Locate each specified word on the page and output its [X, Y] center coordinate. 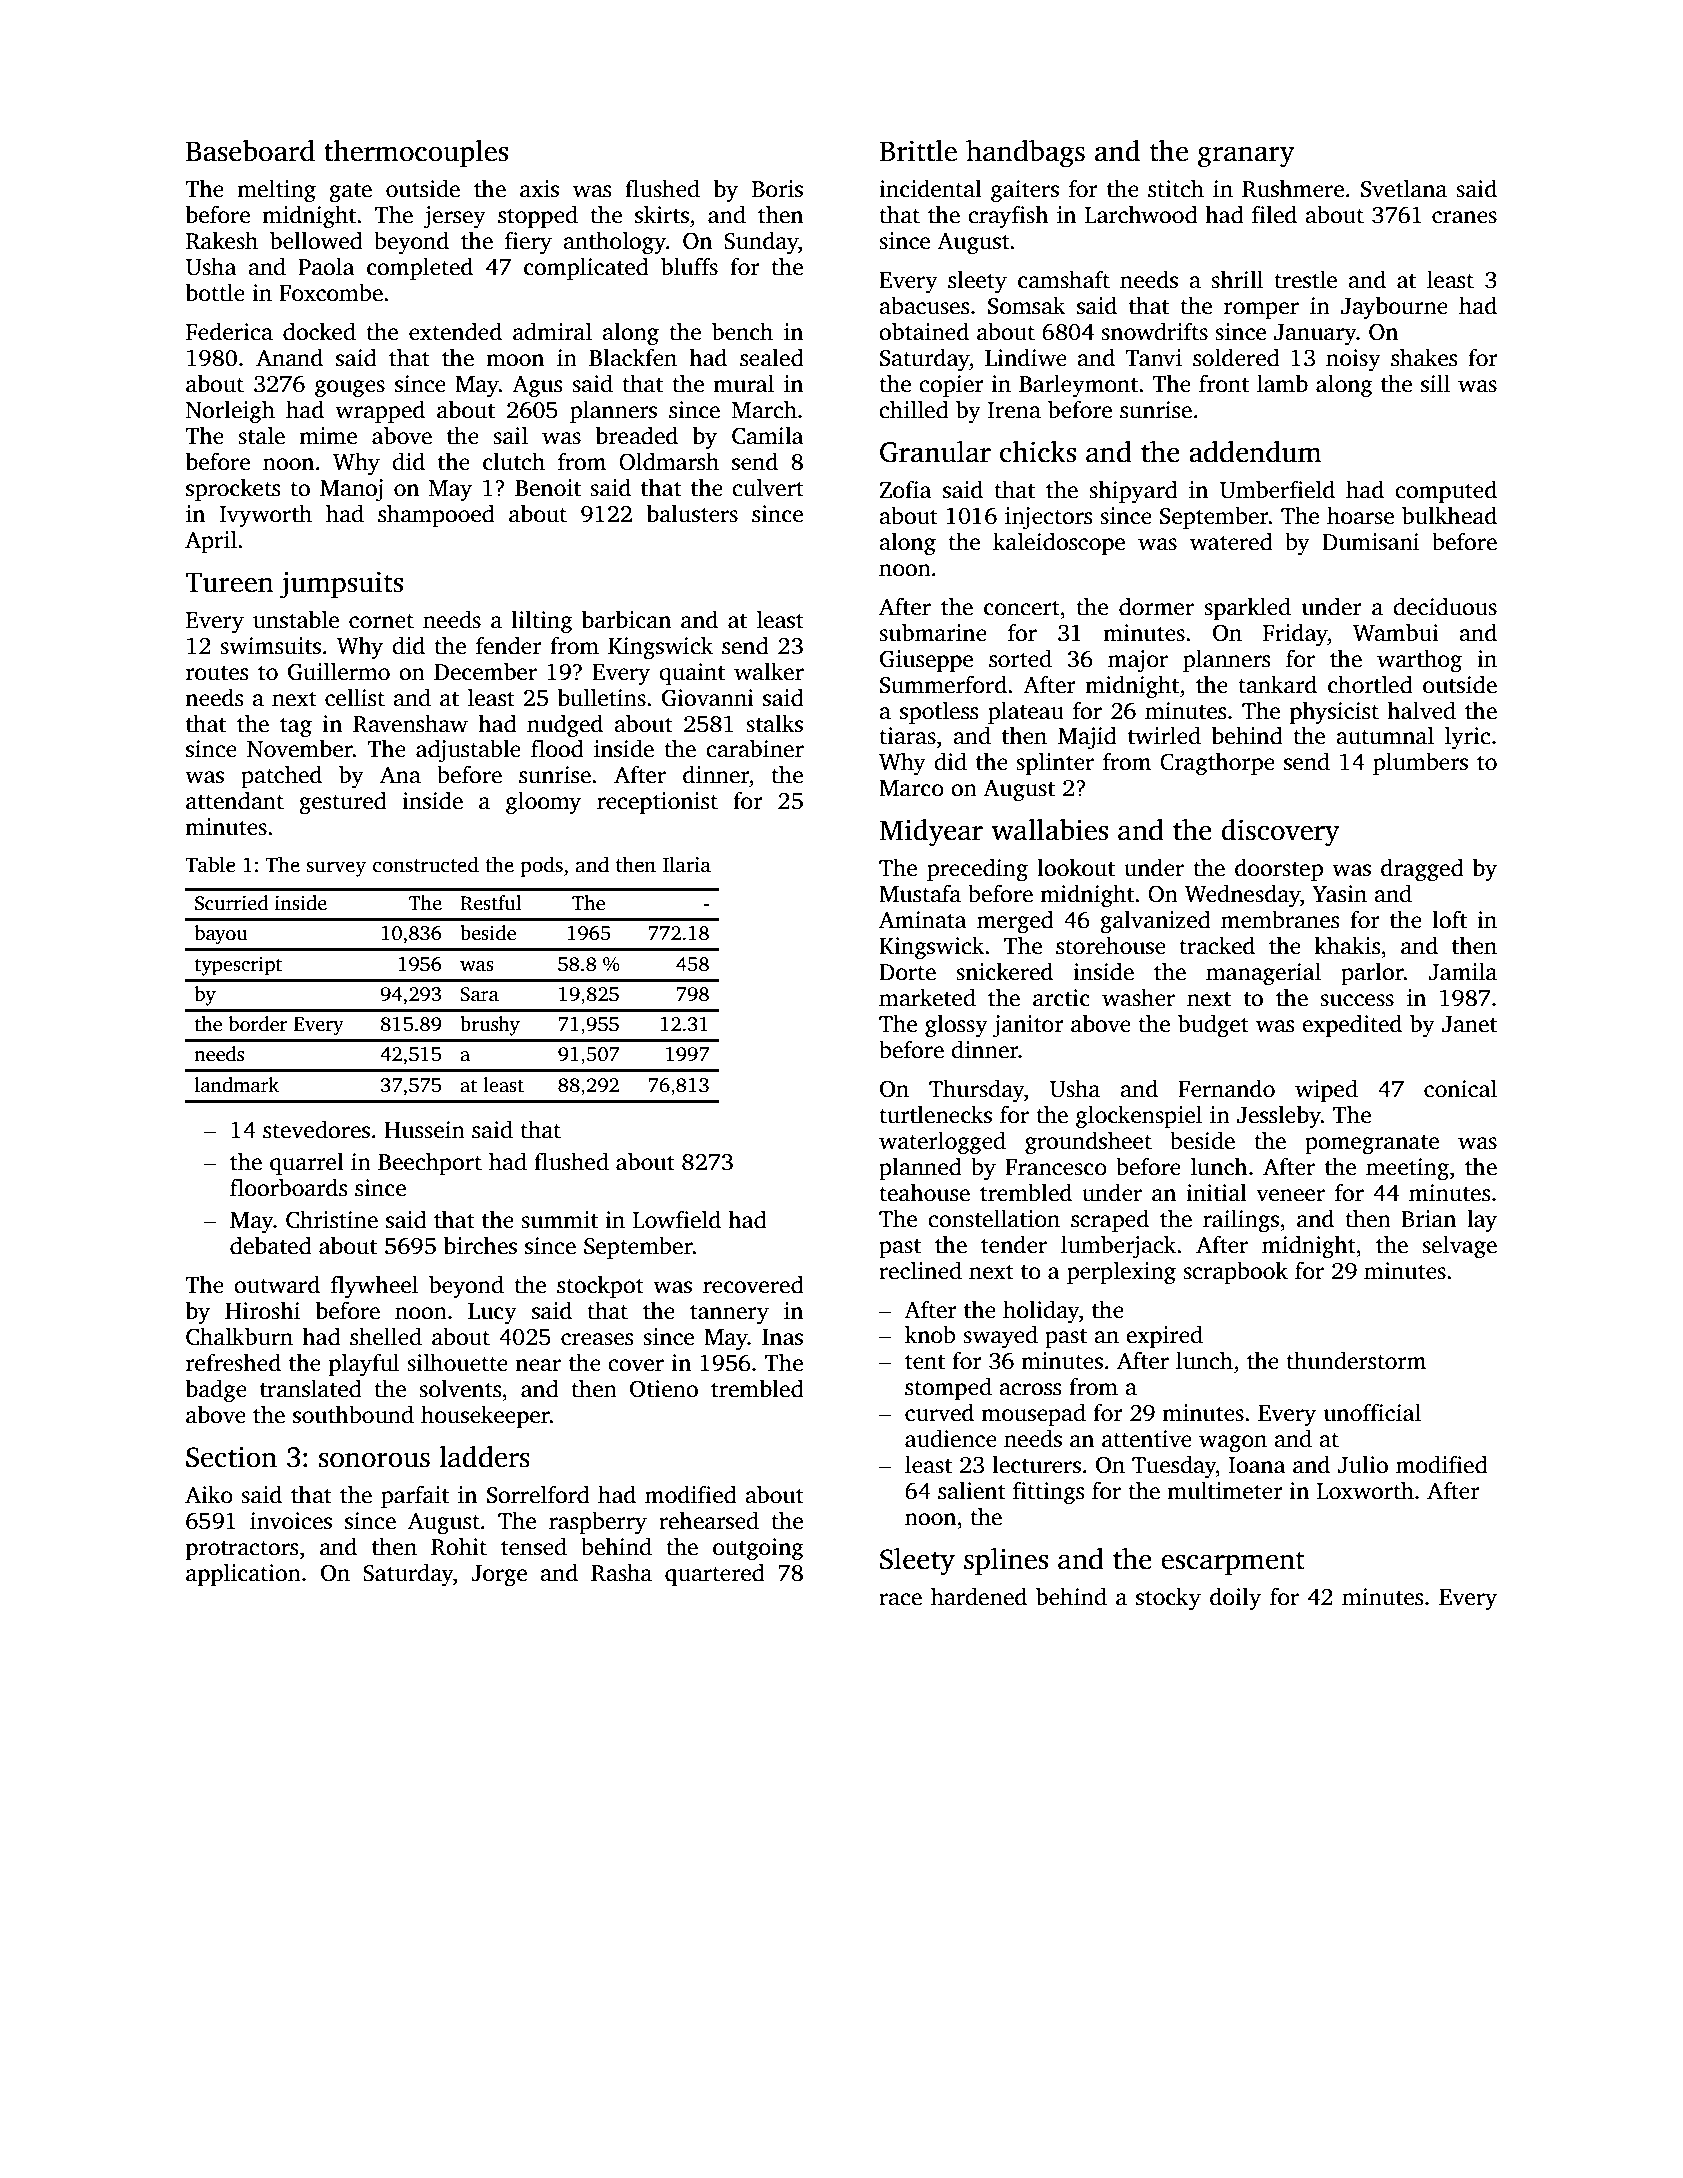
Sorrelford [538, 1494]
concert [1022, 608]
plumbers [1420, 763]
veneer [1290, 1195]
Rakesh [222, 240]
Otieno [664, 1389]
